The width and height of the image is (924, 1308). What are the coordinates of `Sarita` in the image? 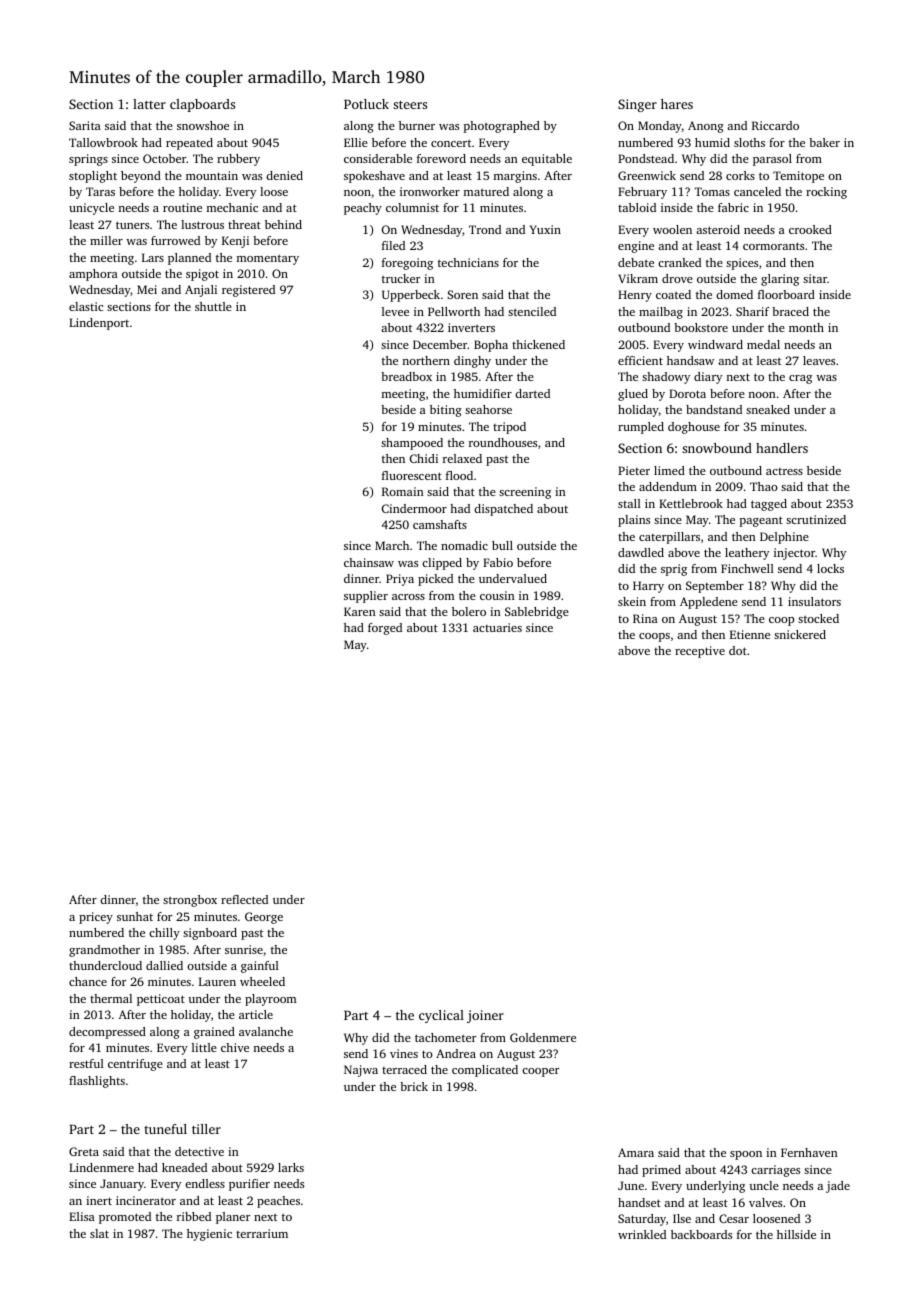 It's located at (85, 125).
